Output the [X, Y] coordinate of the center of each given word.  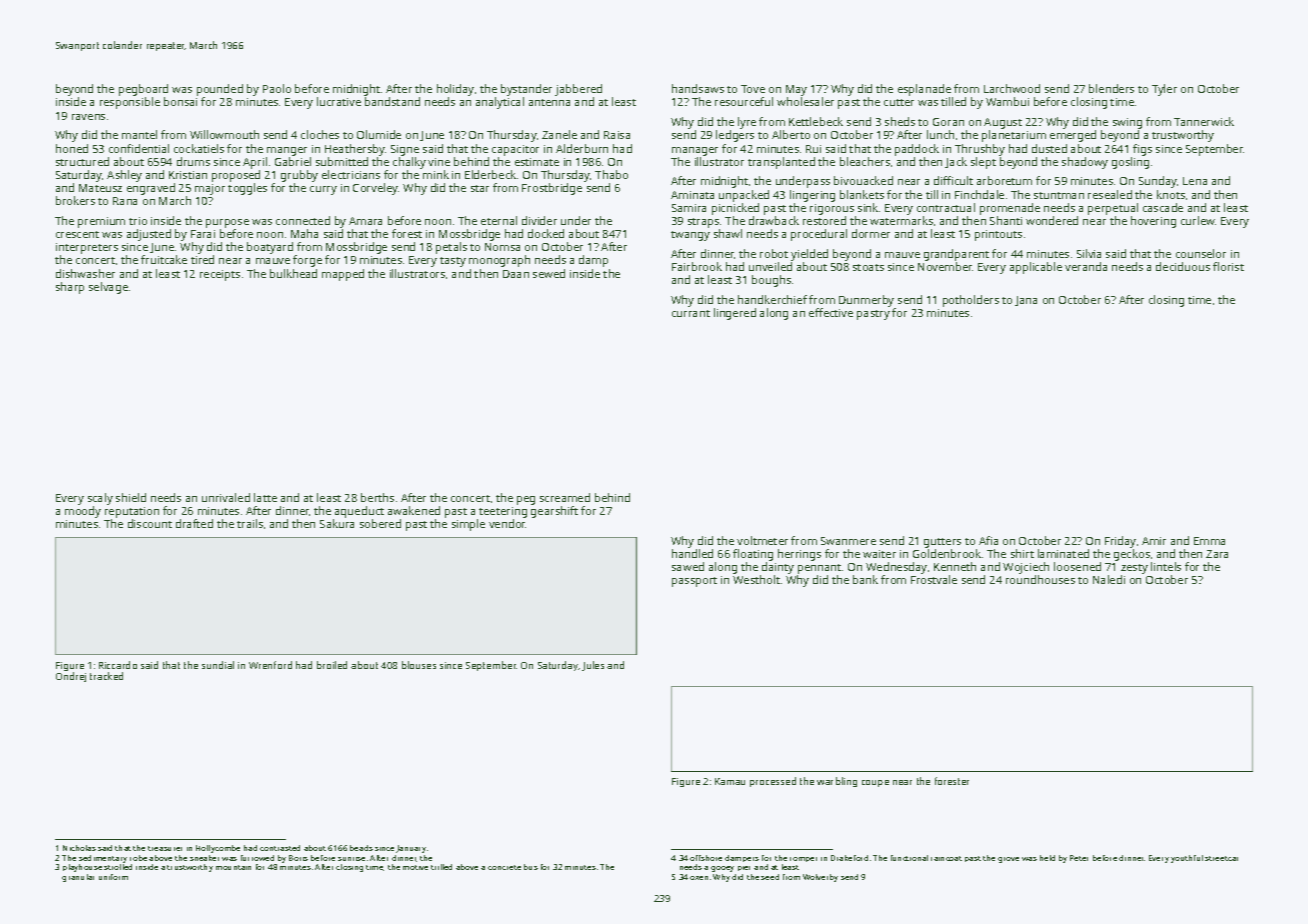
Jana [1026, 301]
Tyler [1164, 90]
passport [694, 582]
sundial [218, 665]
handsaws [698, 88]
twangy [690, 236]
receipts [220, 275]
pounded [220, 90]
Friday [1120, 542]
